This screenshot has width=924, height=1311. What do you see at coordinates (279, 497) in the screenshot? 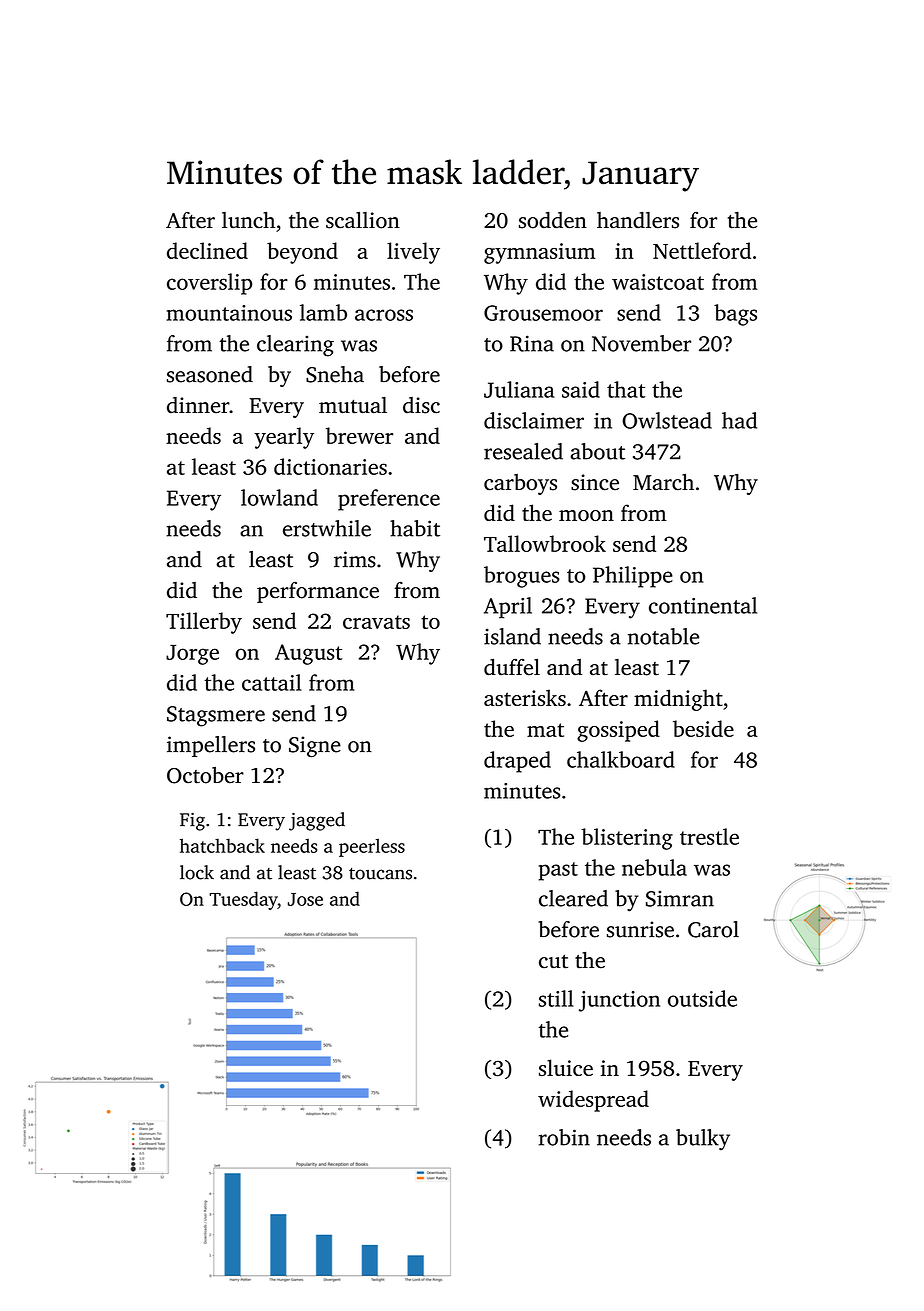
I see `lowland` at bounding box center [279, 497].
